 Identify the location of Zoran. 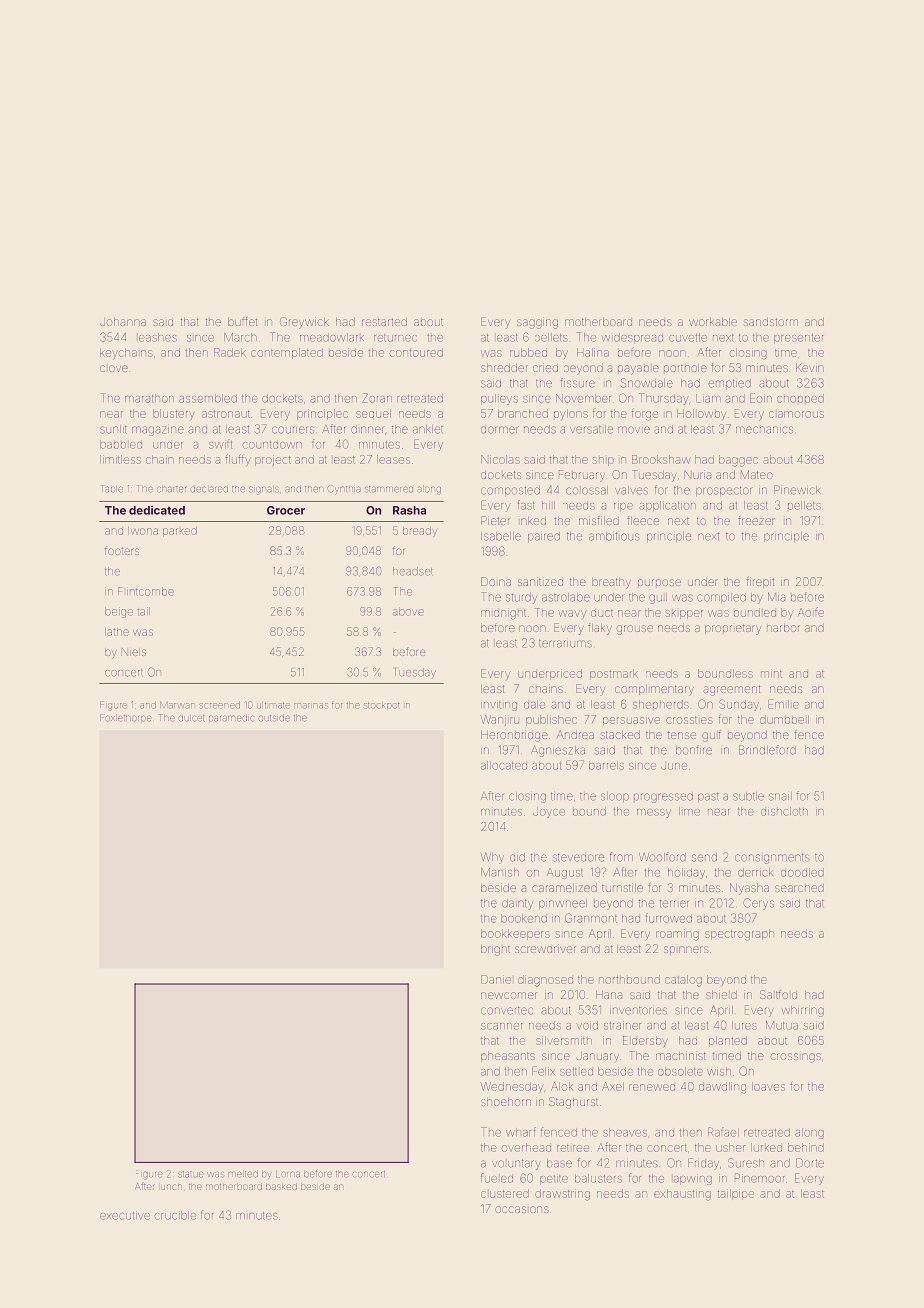
(377, 398).
